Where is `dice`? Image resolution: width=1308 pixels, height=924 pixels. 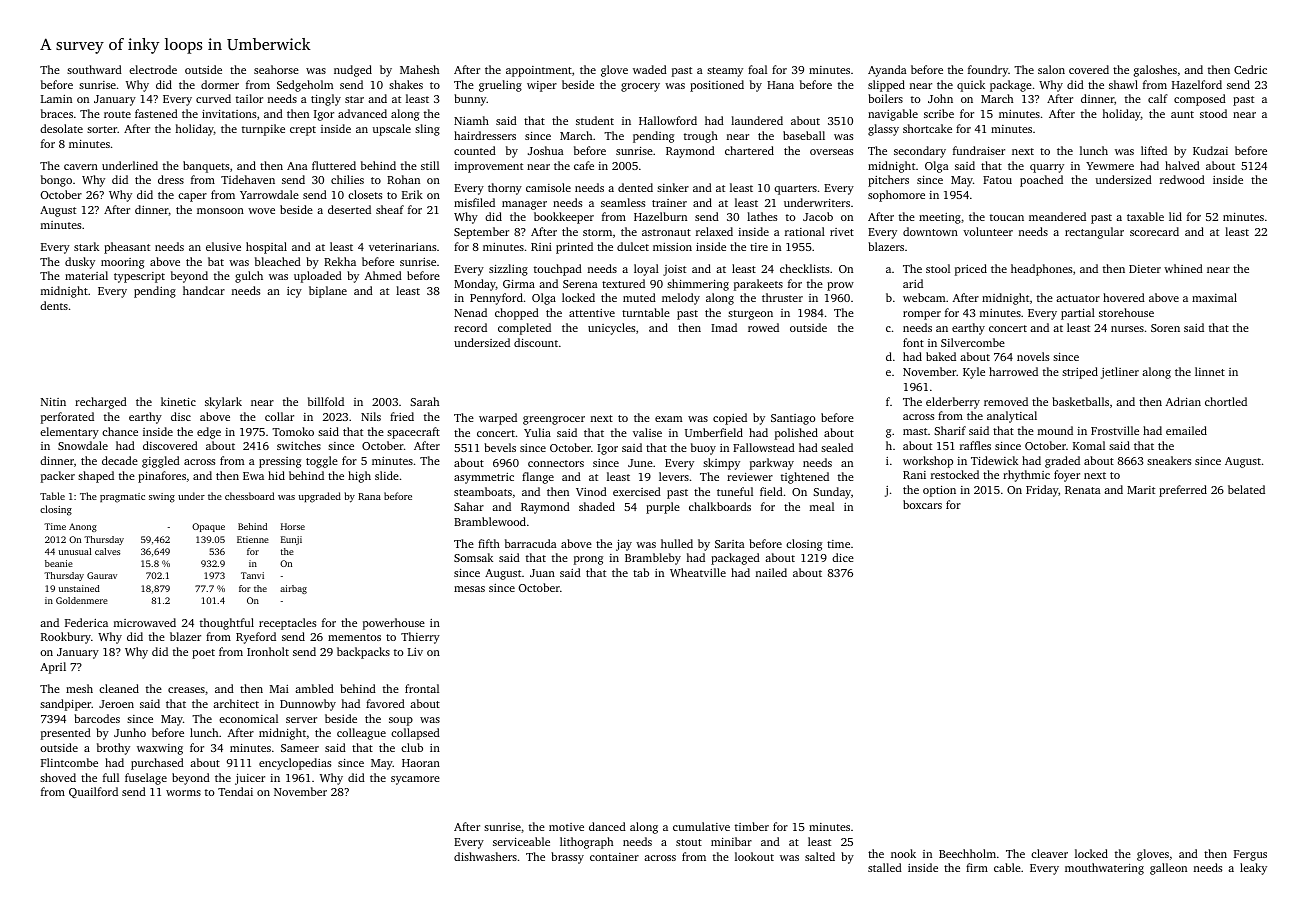
dice is located at coordinates (843, 557).
